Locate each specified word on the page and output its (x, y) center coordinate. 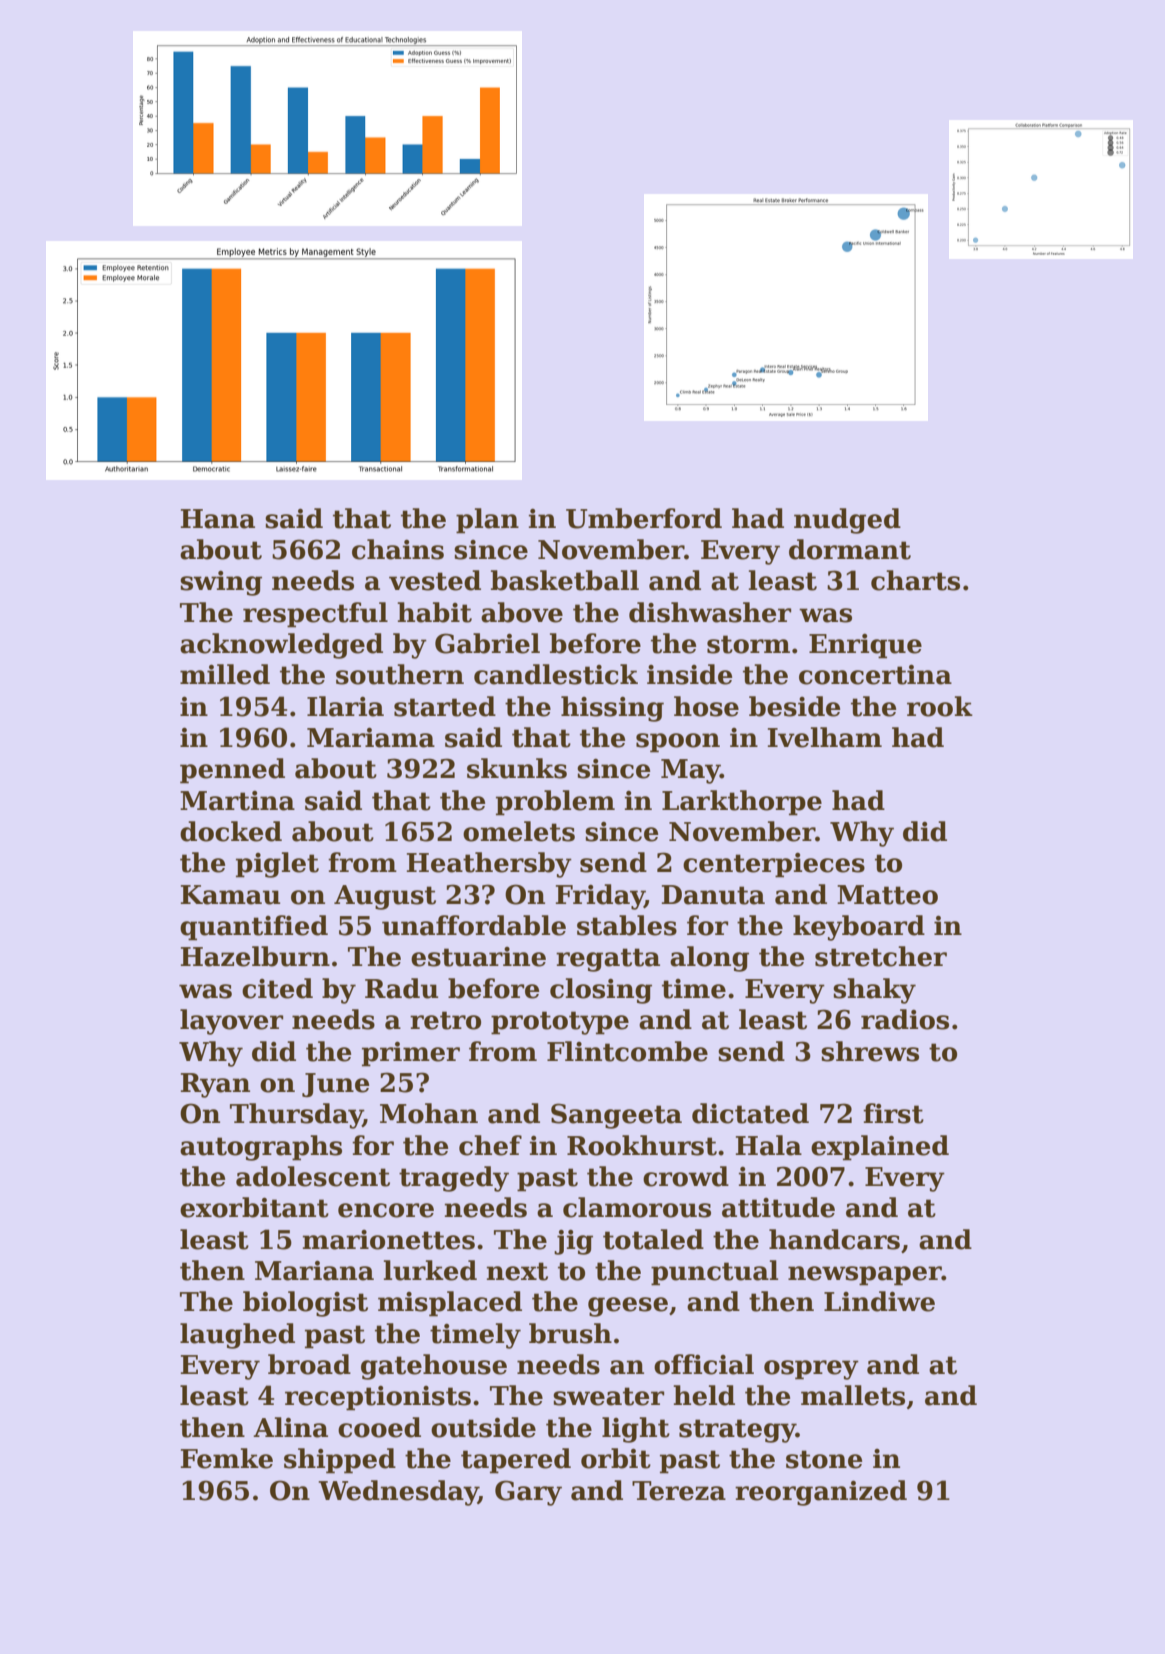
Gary (528, 1493)
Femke (227, 1458)
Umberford (644, 518)
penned (232, 771)
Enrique (865, 646)
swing (221, 583)
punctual (714, 1273)
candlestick (556, 674)
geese (628, 1307)
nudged (847, 521)
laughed (237, 1336)
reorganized (821, 1493)
